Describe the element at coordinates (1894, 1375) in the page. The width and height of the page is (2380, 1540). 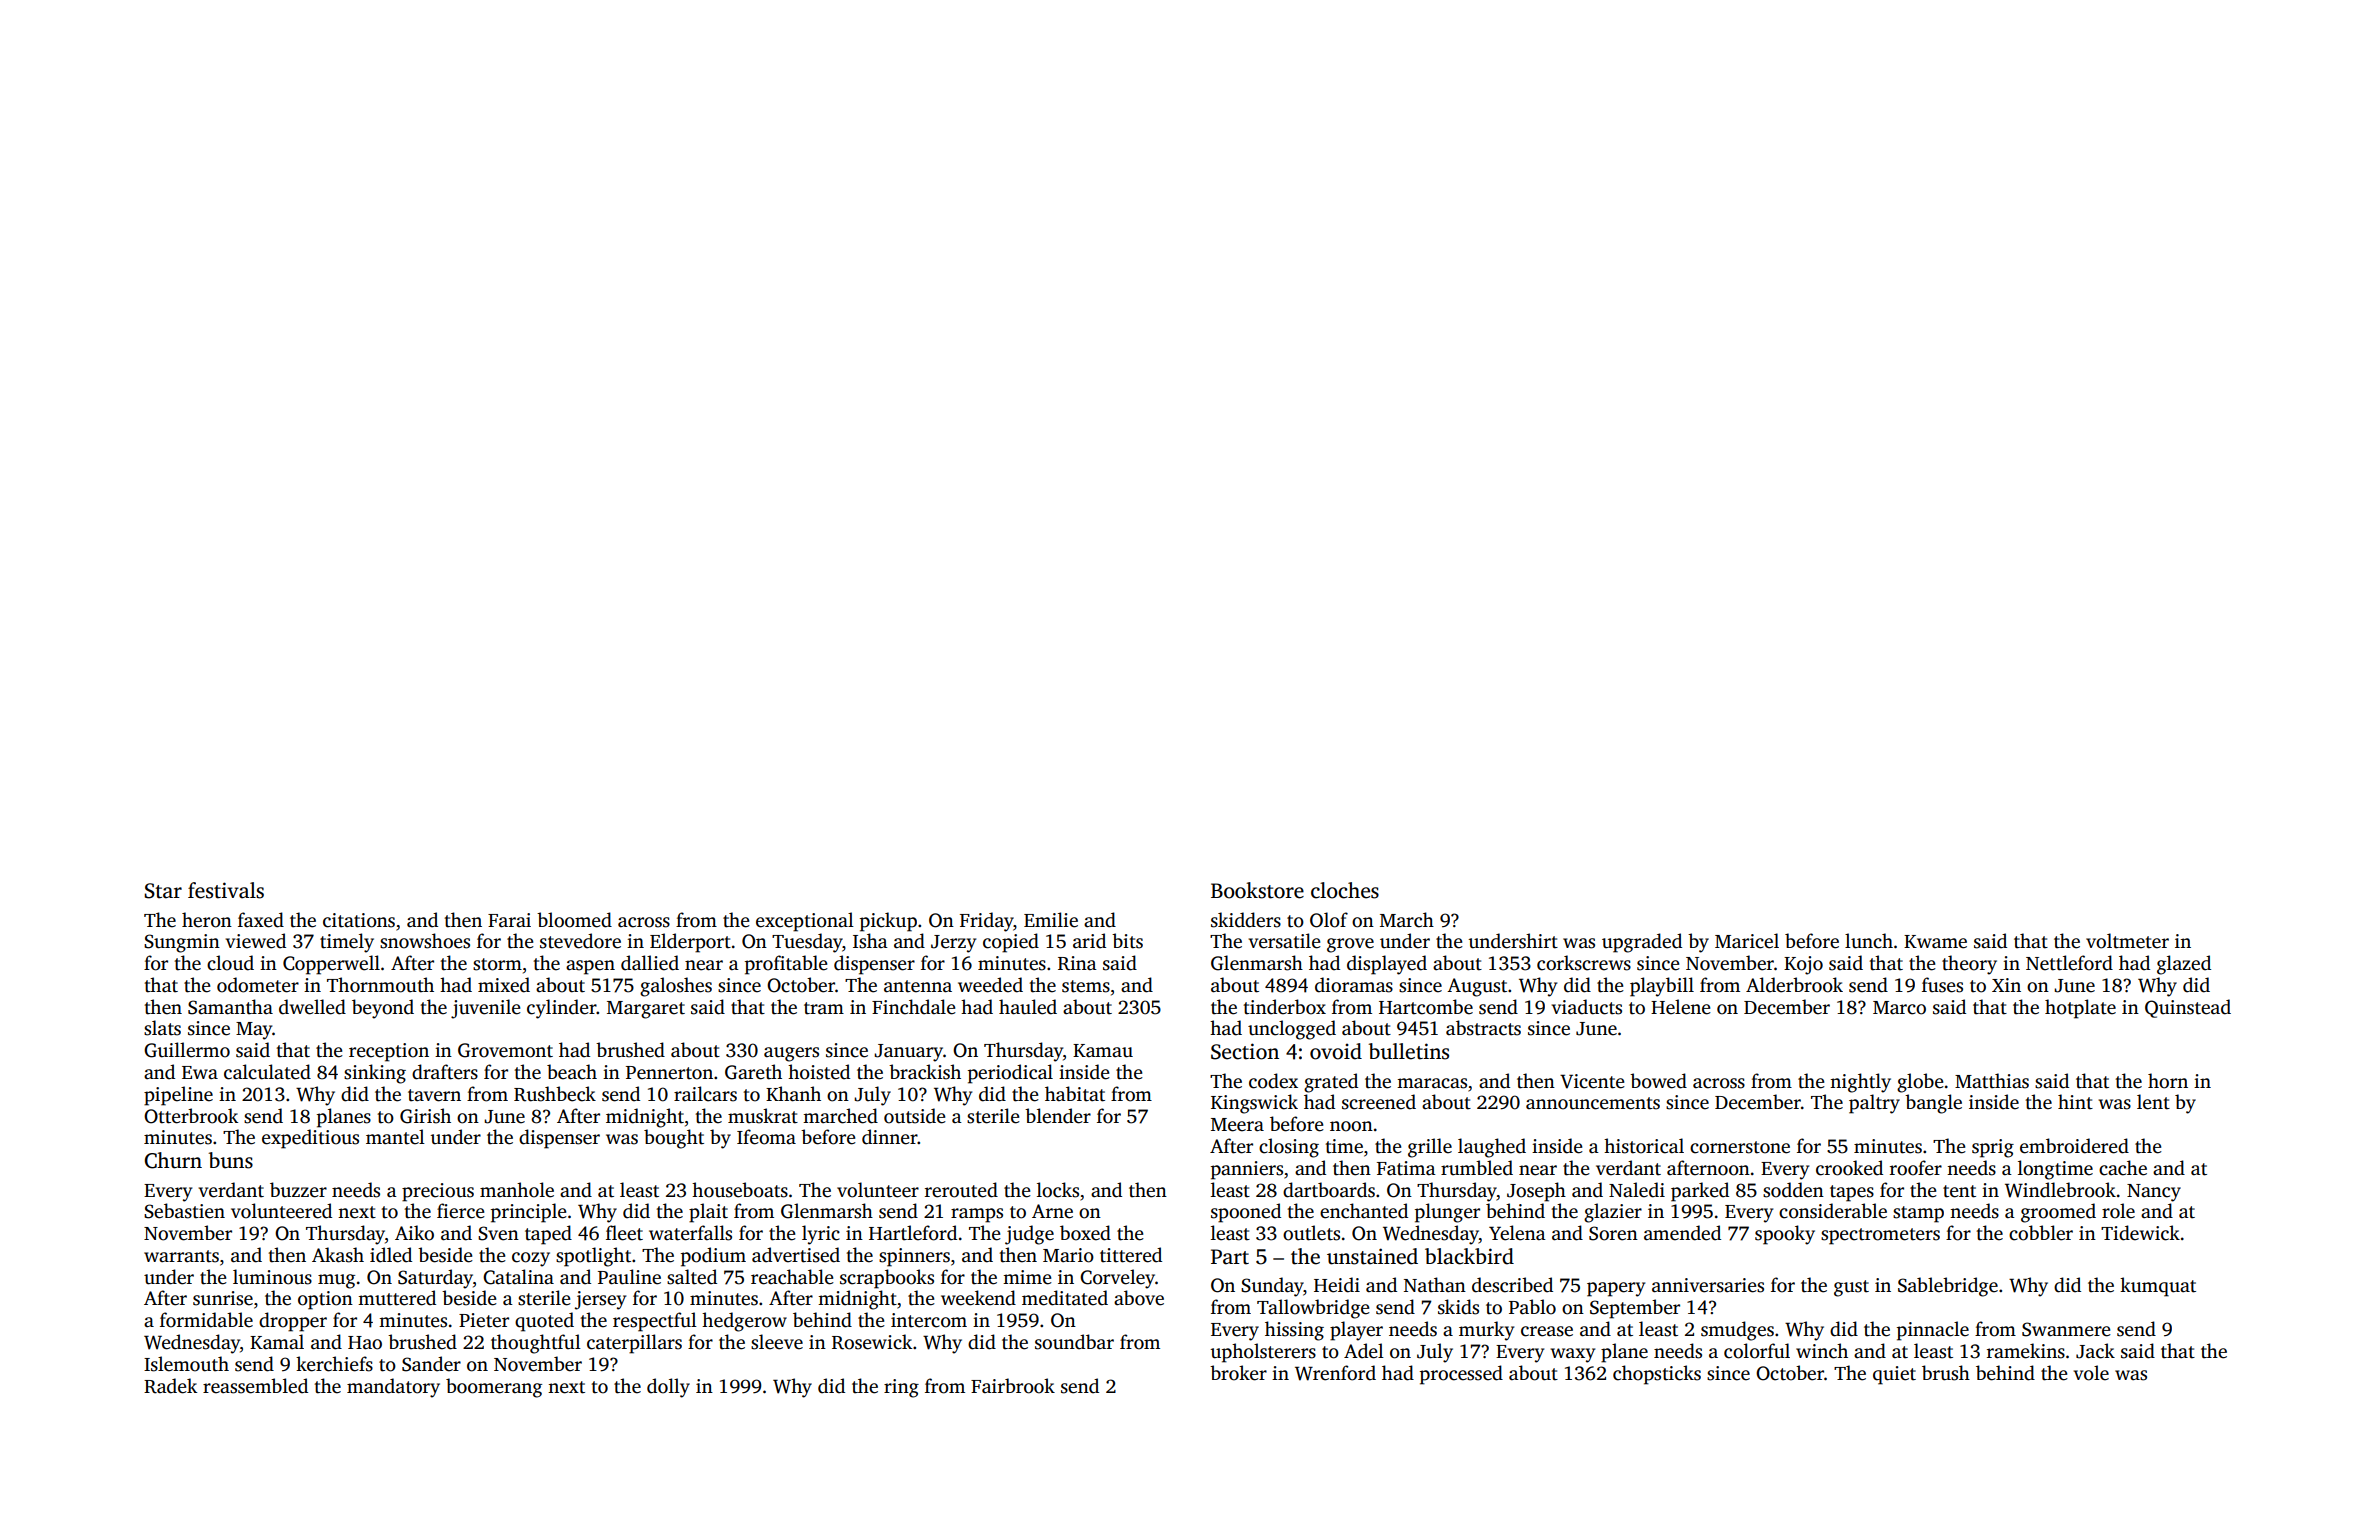
I see `quiet` at that location.
